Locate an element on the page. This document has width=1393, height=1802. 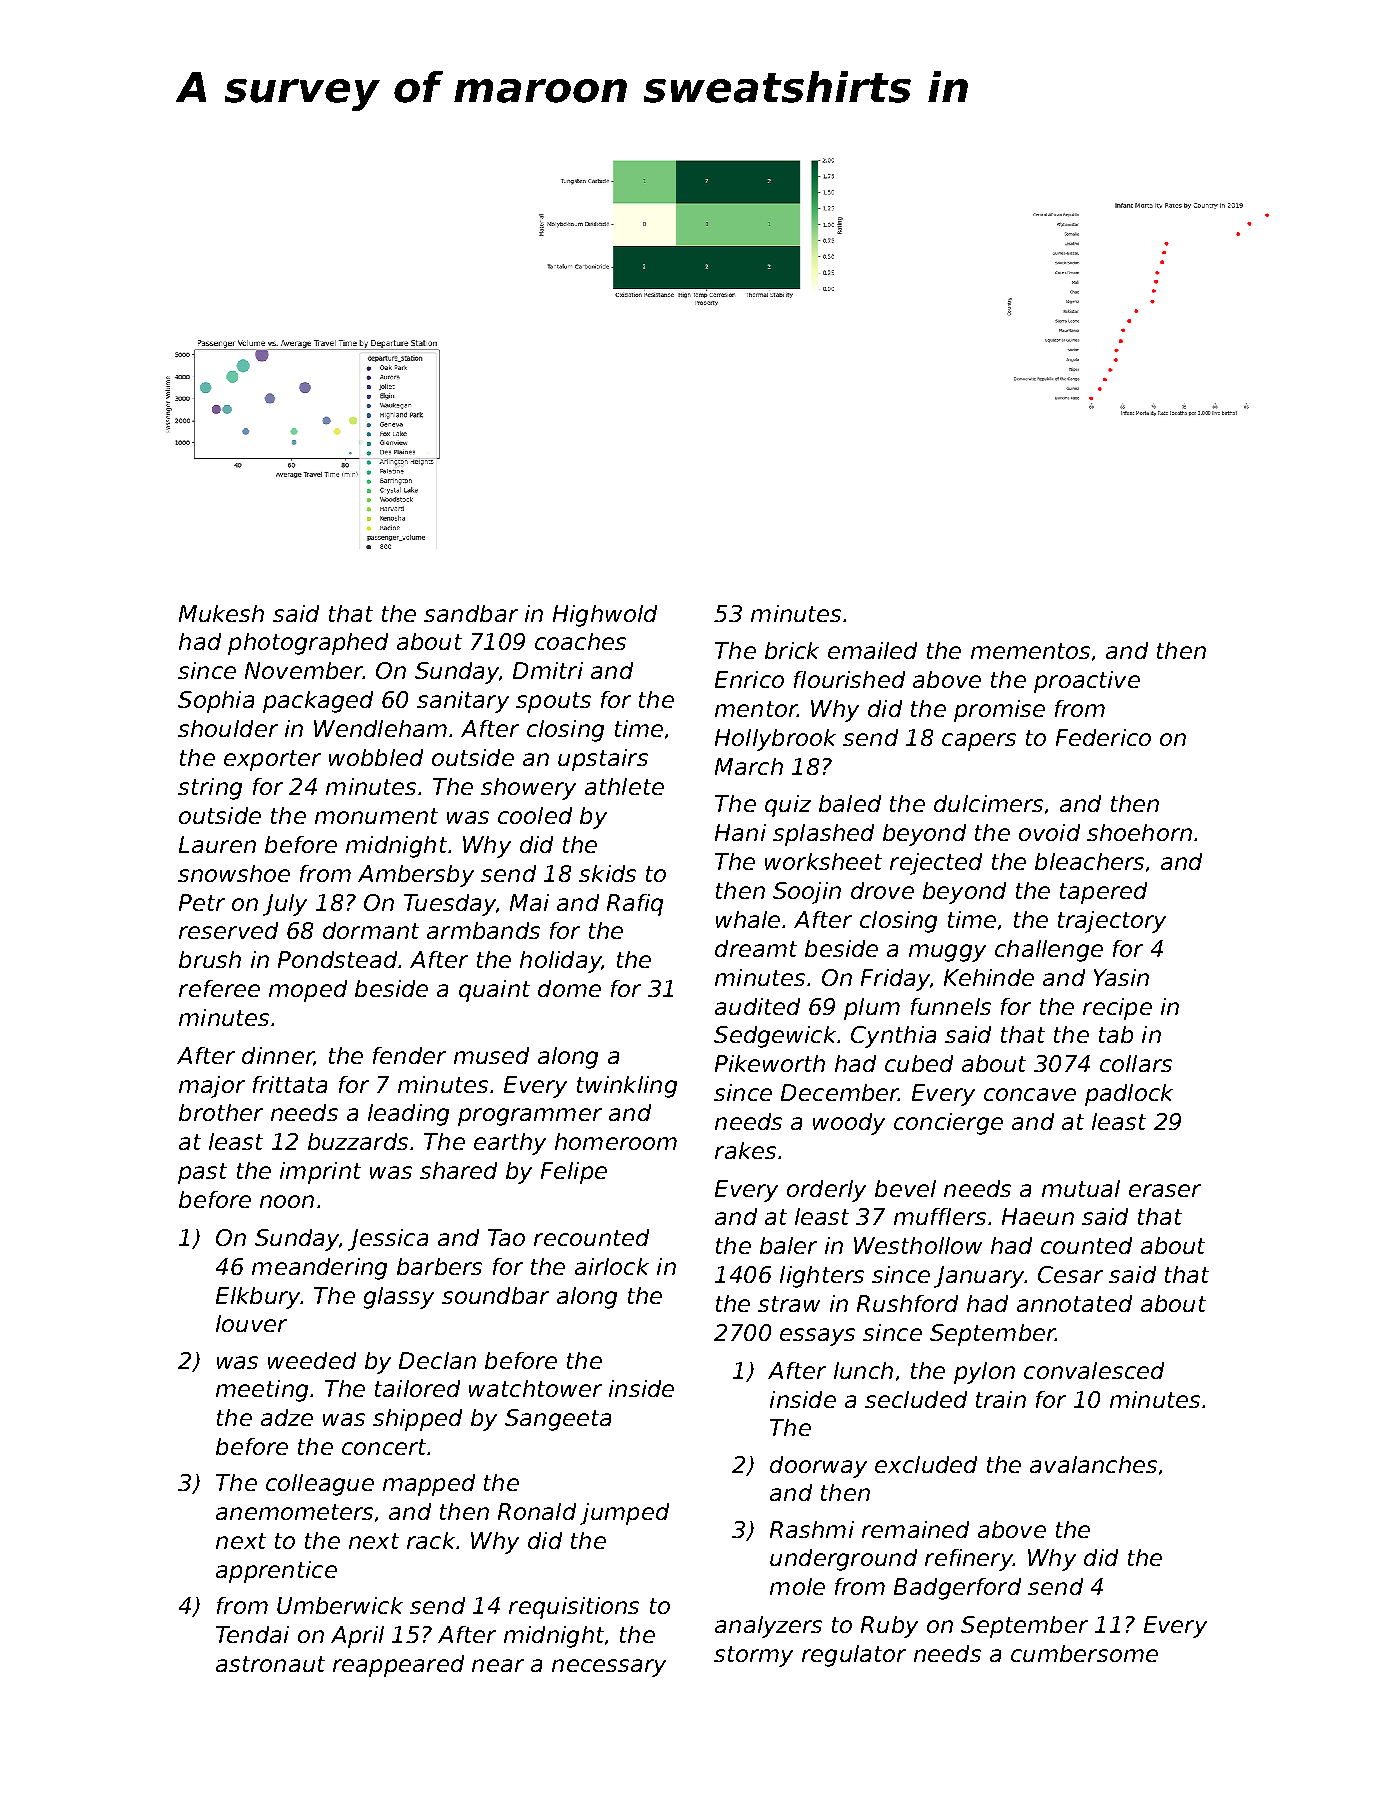
funnels is located at coordinates (951, 1006).
